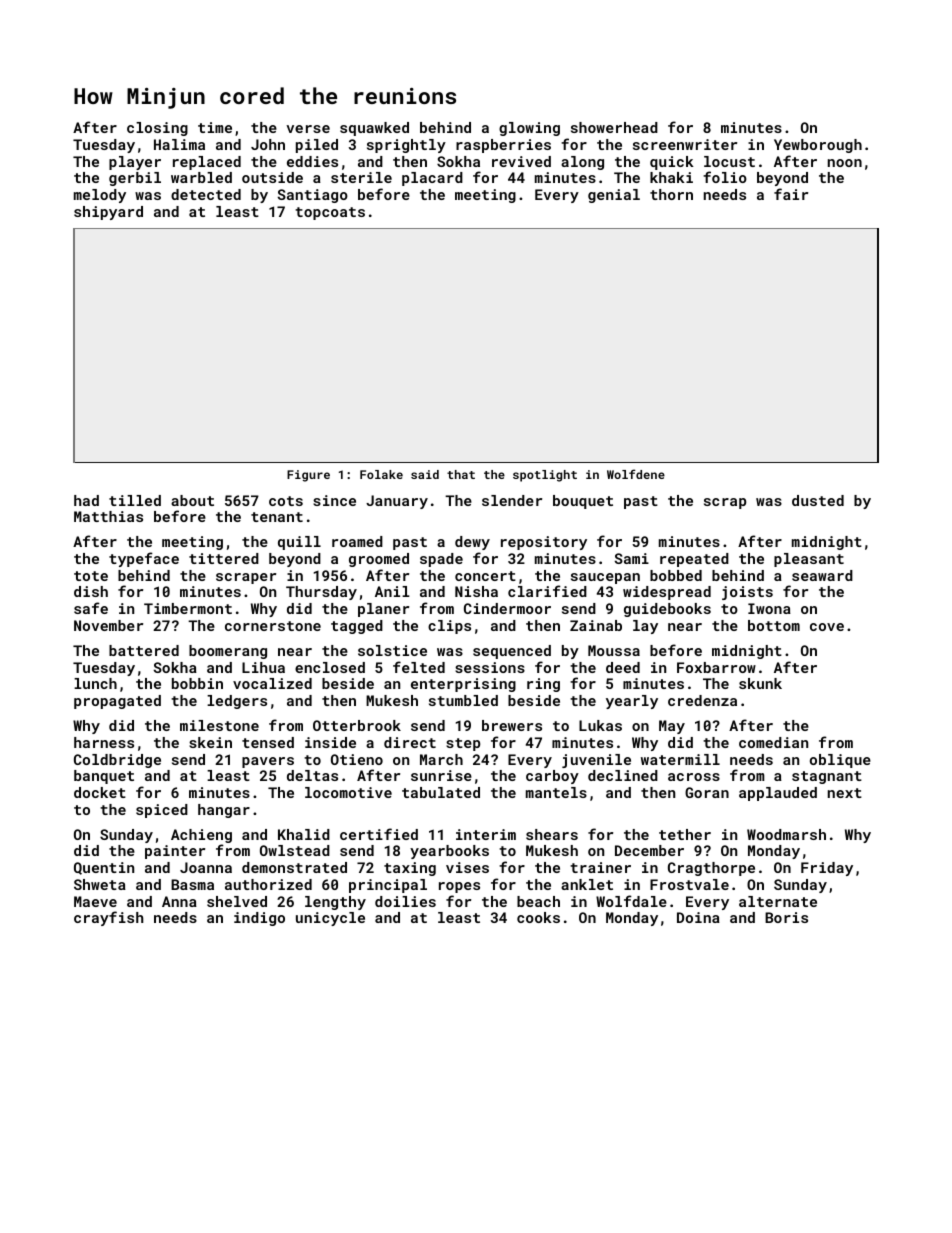  I want to click on Otieno, so click(357, 759).
